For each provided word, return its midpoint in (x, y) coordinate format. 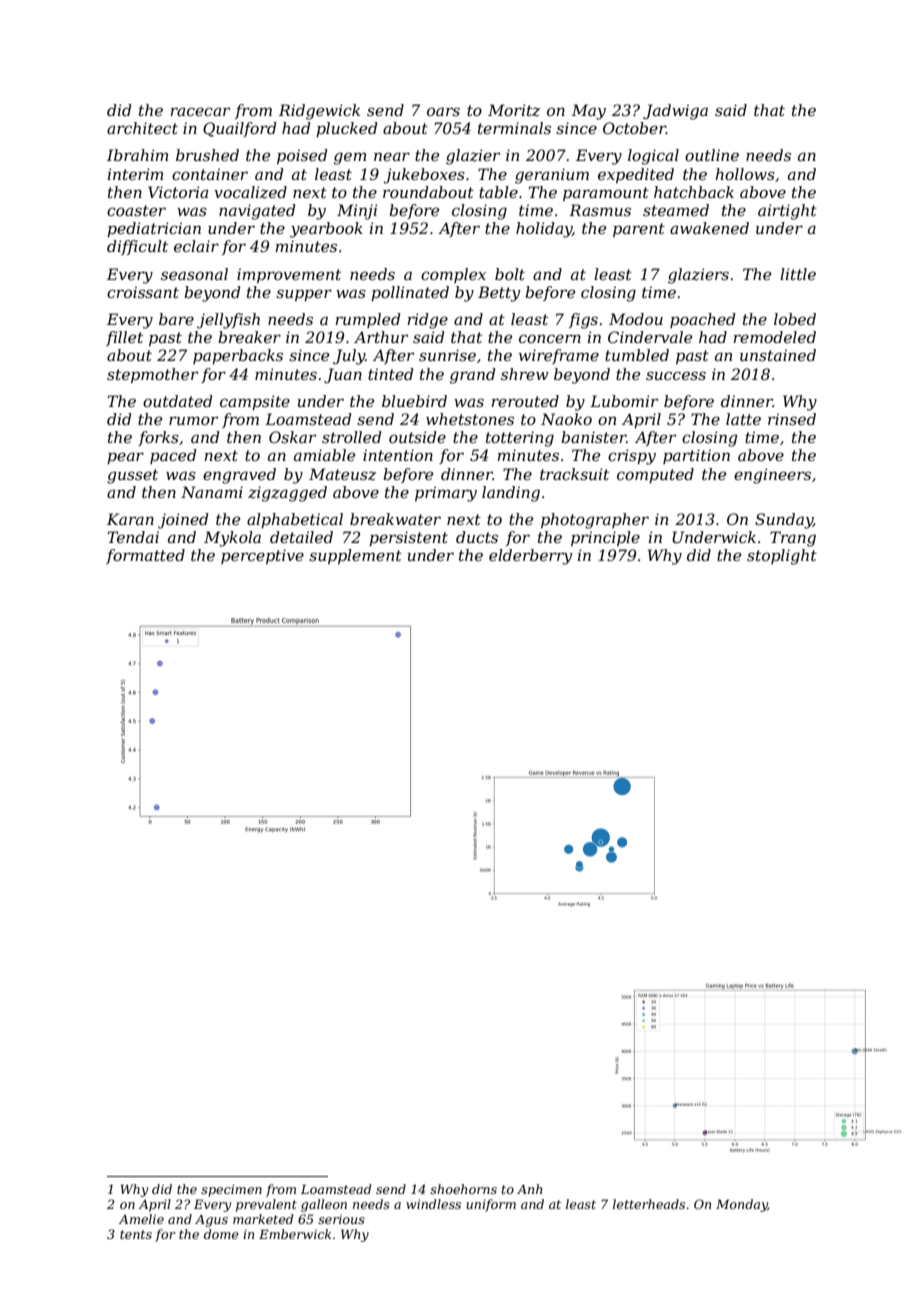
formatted (145, 556)
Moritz (514, 110)
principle (605, 538)
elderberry (531, 557)
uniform (491, 1205)
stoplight (782, 557)
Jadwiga (675, 112)
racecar (200, 111)
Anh (529, 1189)
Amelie (141, 1219)
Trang (793, 539)
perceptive (262, 556)
